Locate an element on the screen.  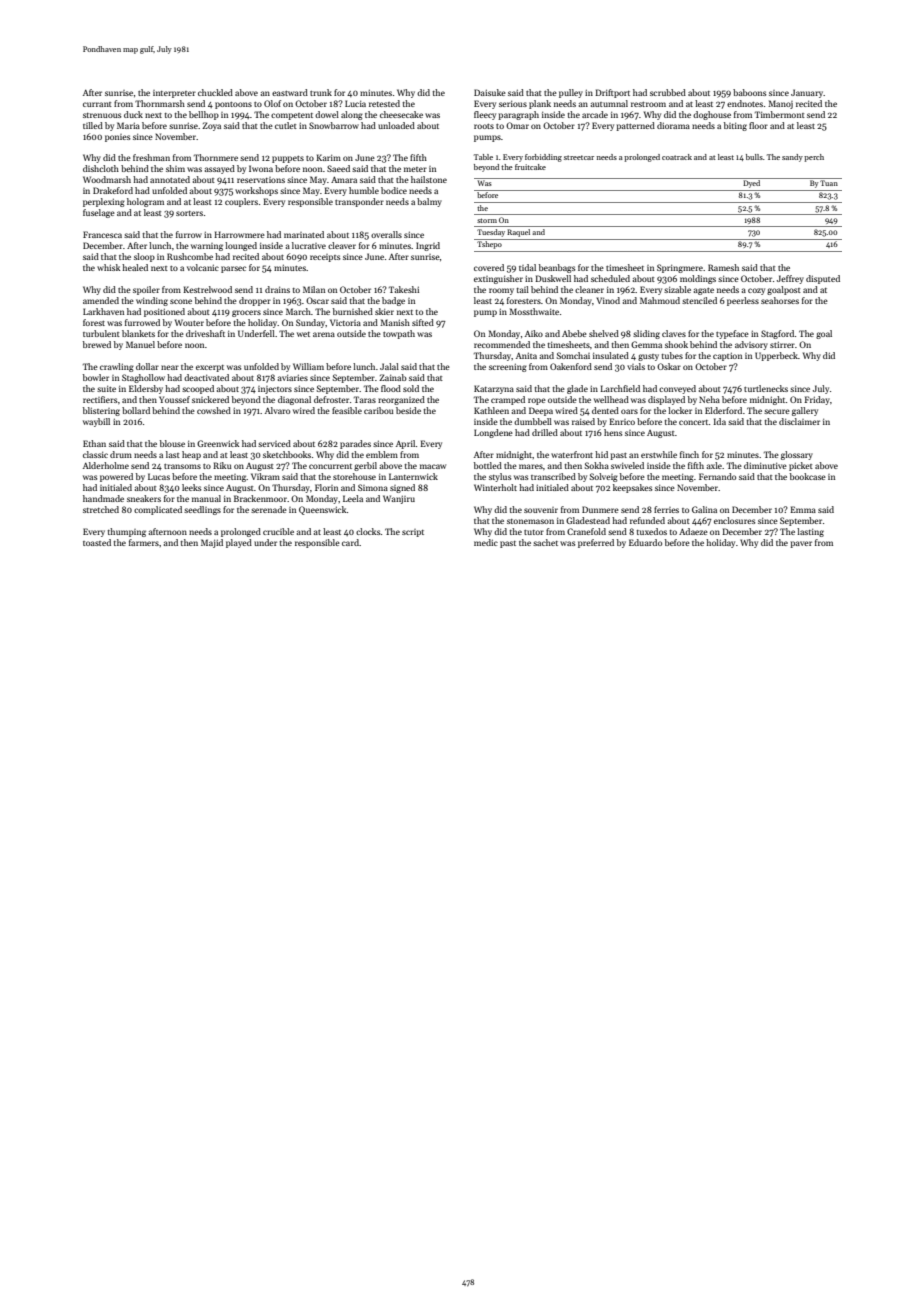
Oskar is located at coordinates (669, 366).
